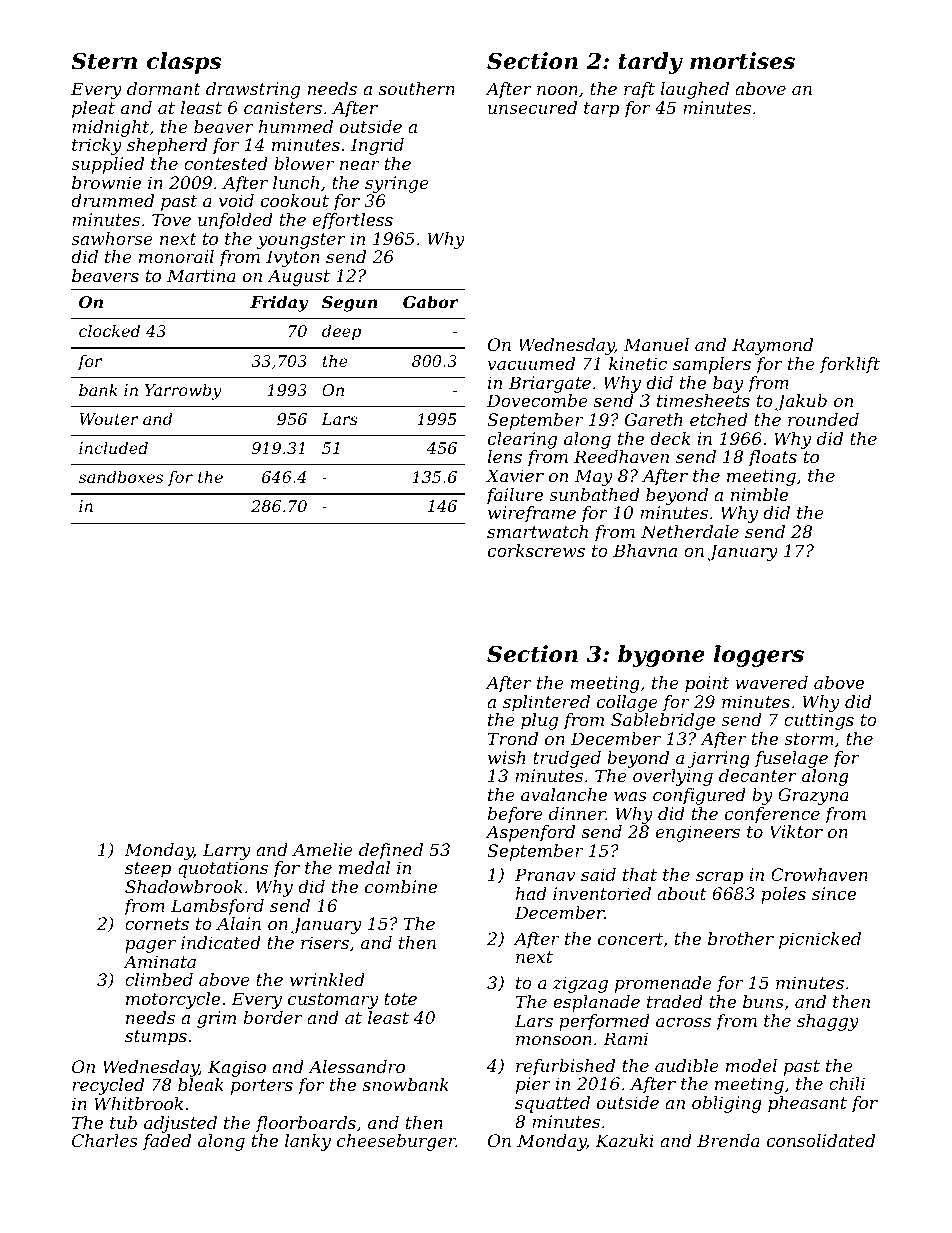 The image size is (952, 1233). What do you see at coordinates (173, 1000) in the screenshot?
I see `motorcycle` at bounding box center [173, 1000].
